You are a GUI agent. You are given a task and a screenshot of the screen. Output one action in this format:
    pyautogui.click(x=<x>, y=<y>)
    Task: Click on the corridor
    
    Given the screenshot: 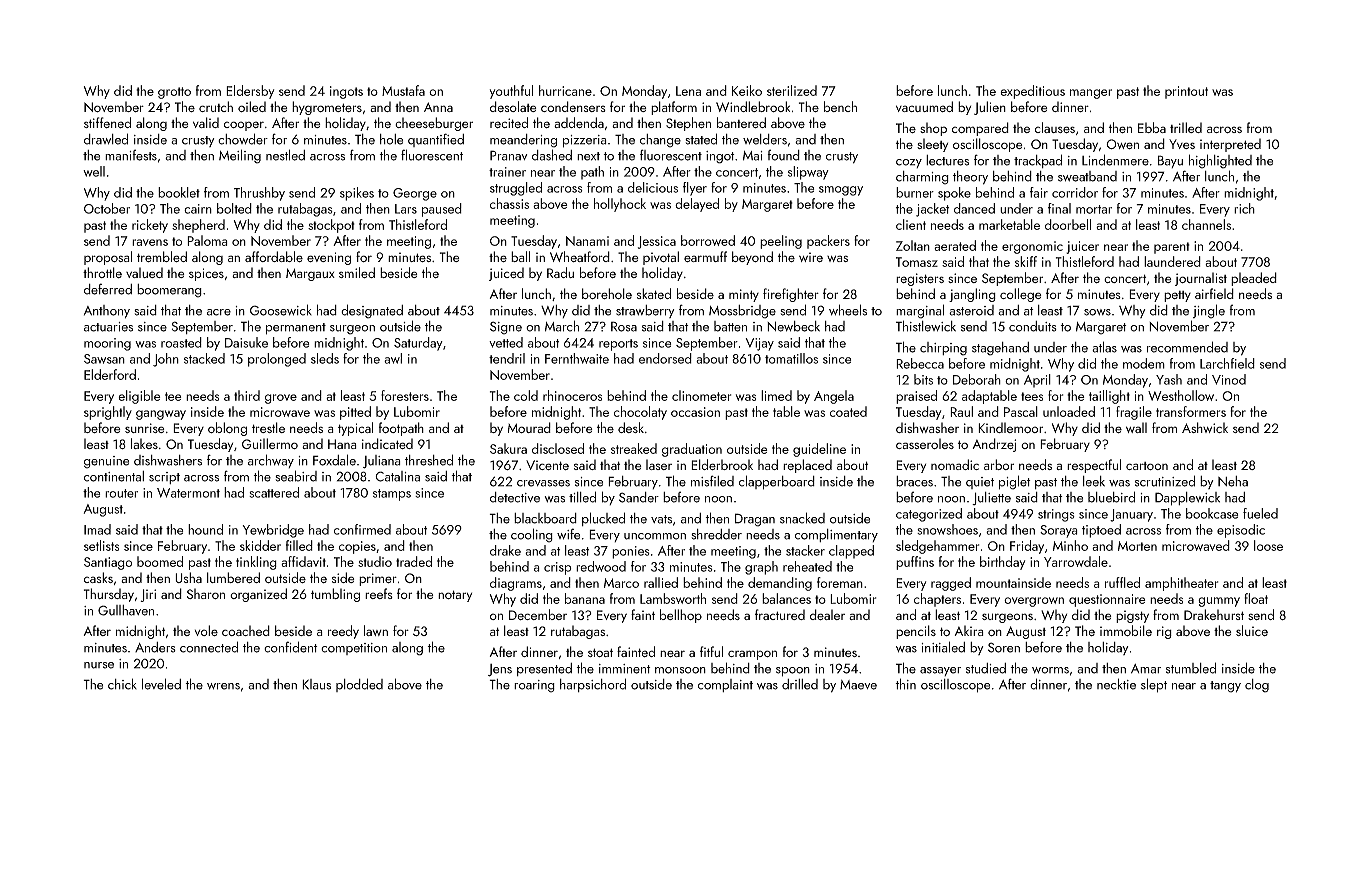 What is the action you would take?
    pyautogui.click(x=1075, y=192)
